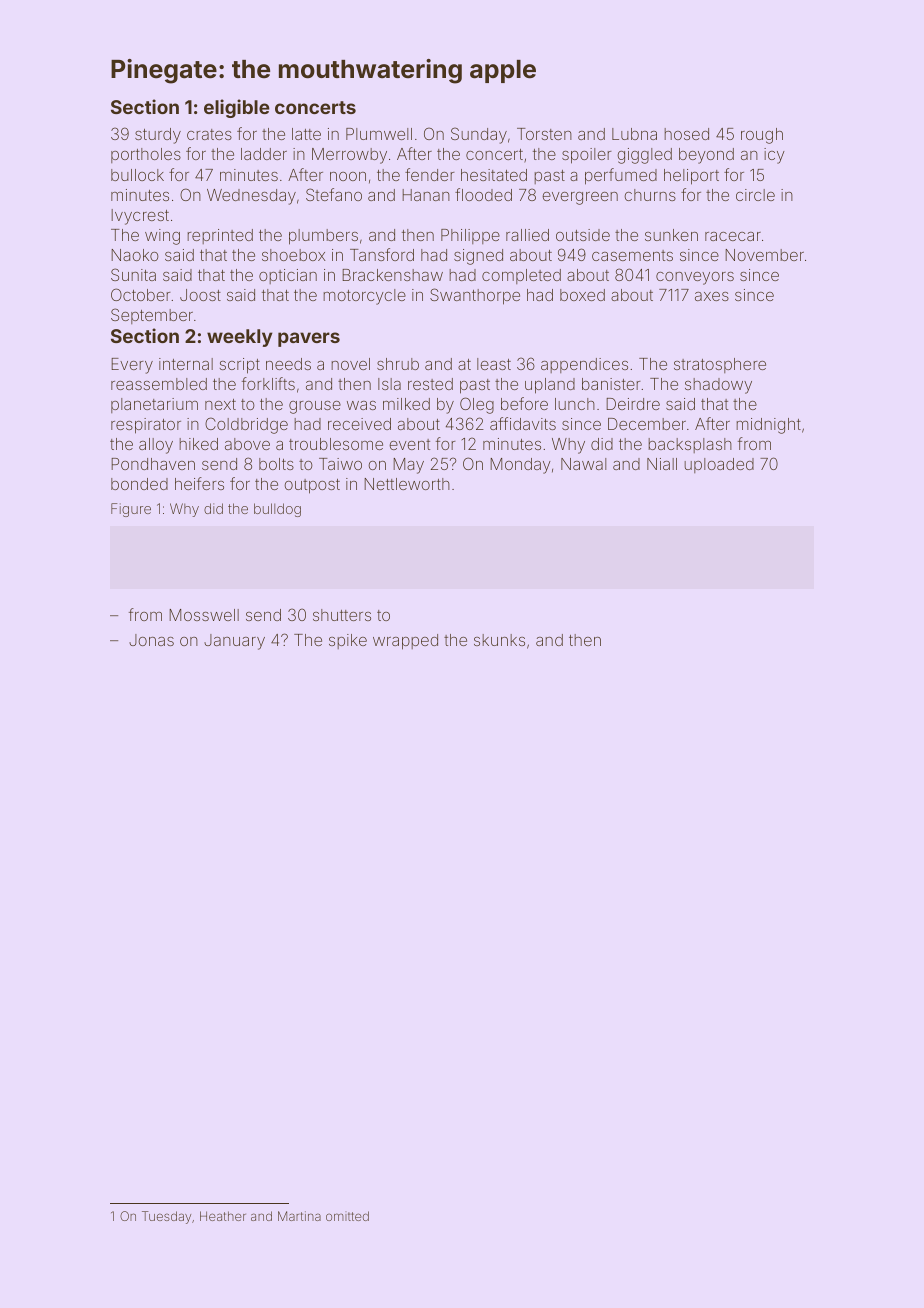 The height and width of the page is (1308, 924). What do you see at coordinates (347, 1216) in the page?
I see `omitted` at bounding box center [347, 1216].
